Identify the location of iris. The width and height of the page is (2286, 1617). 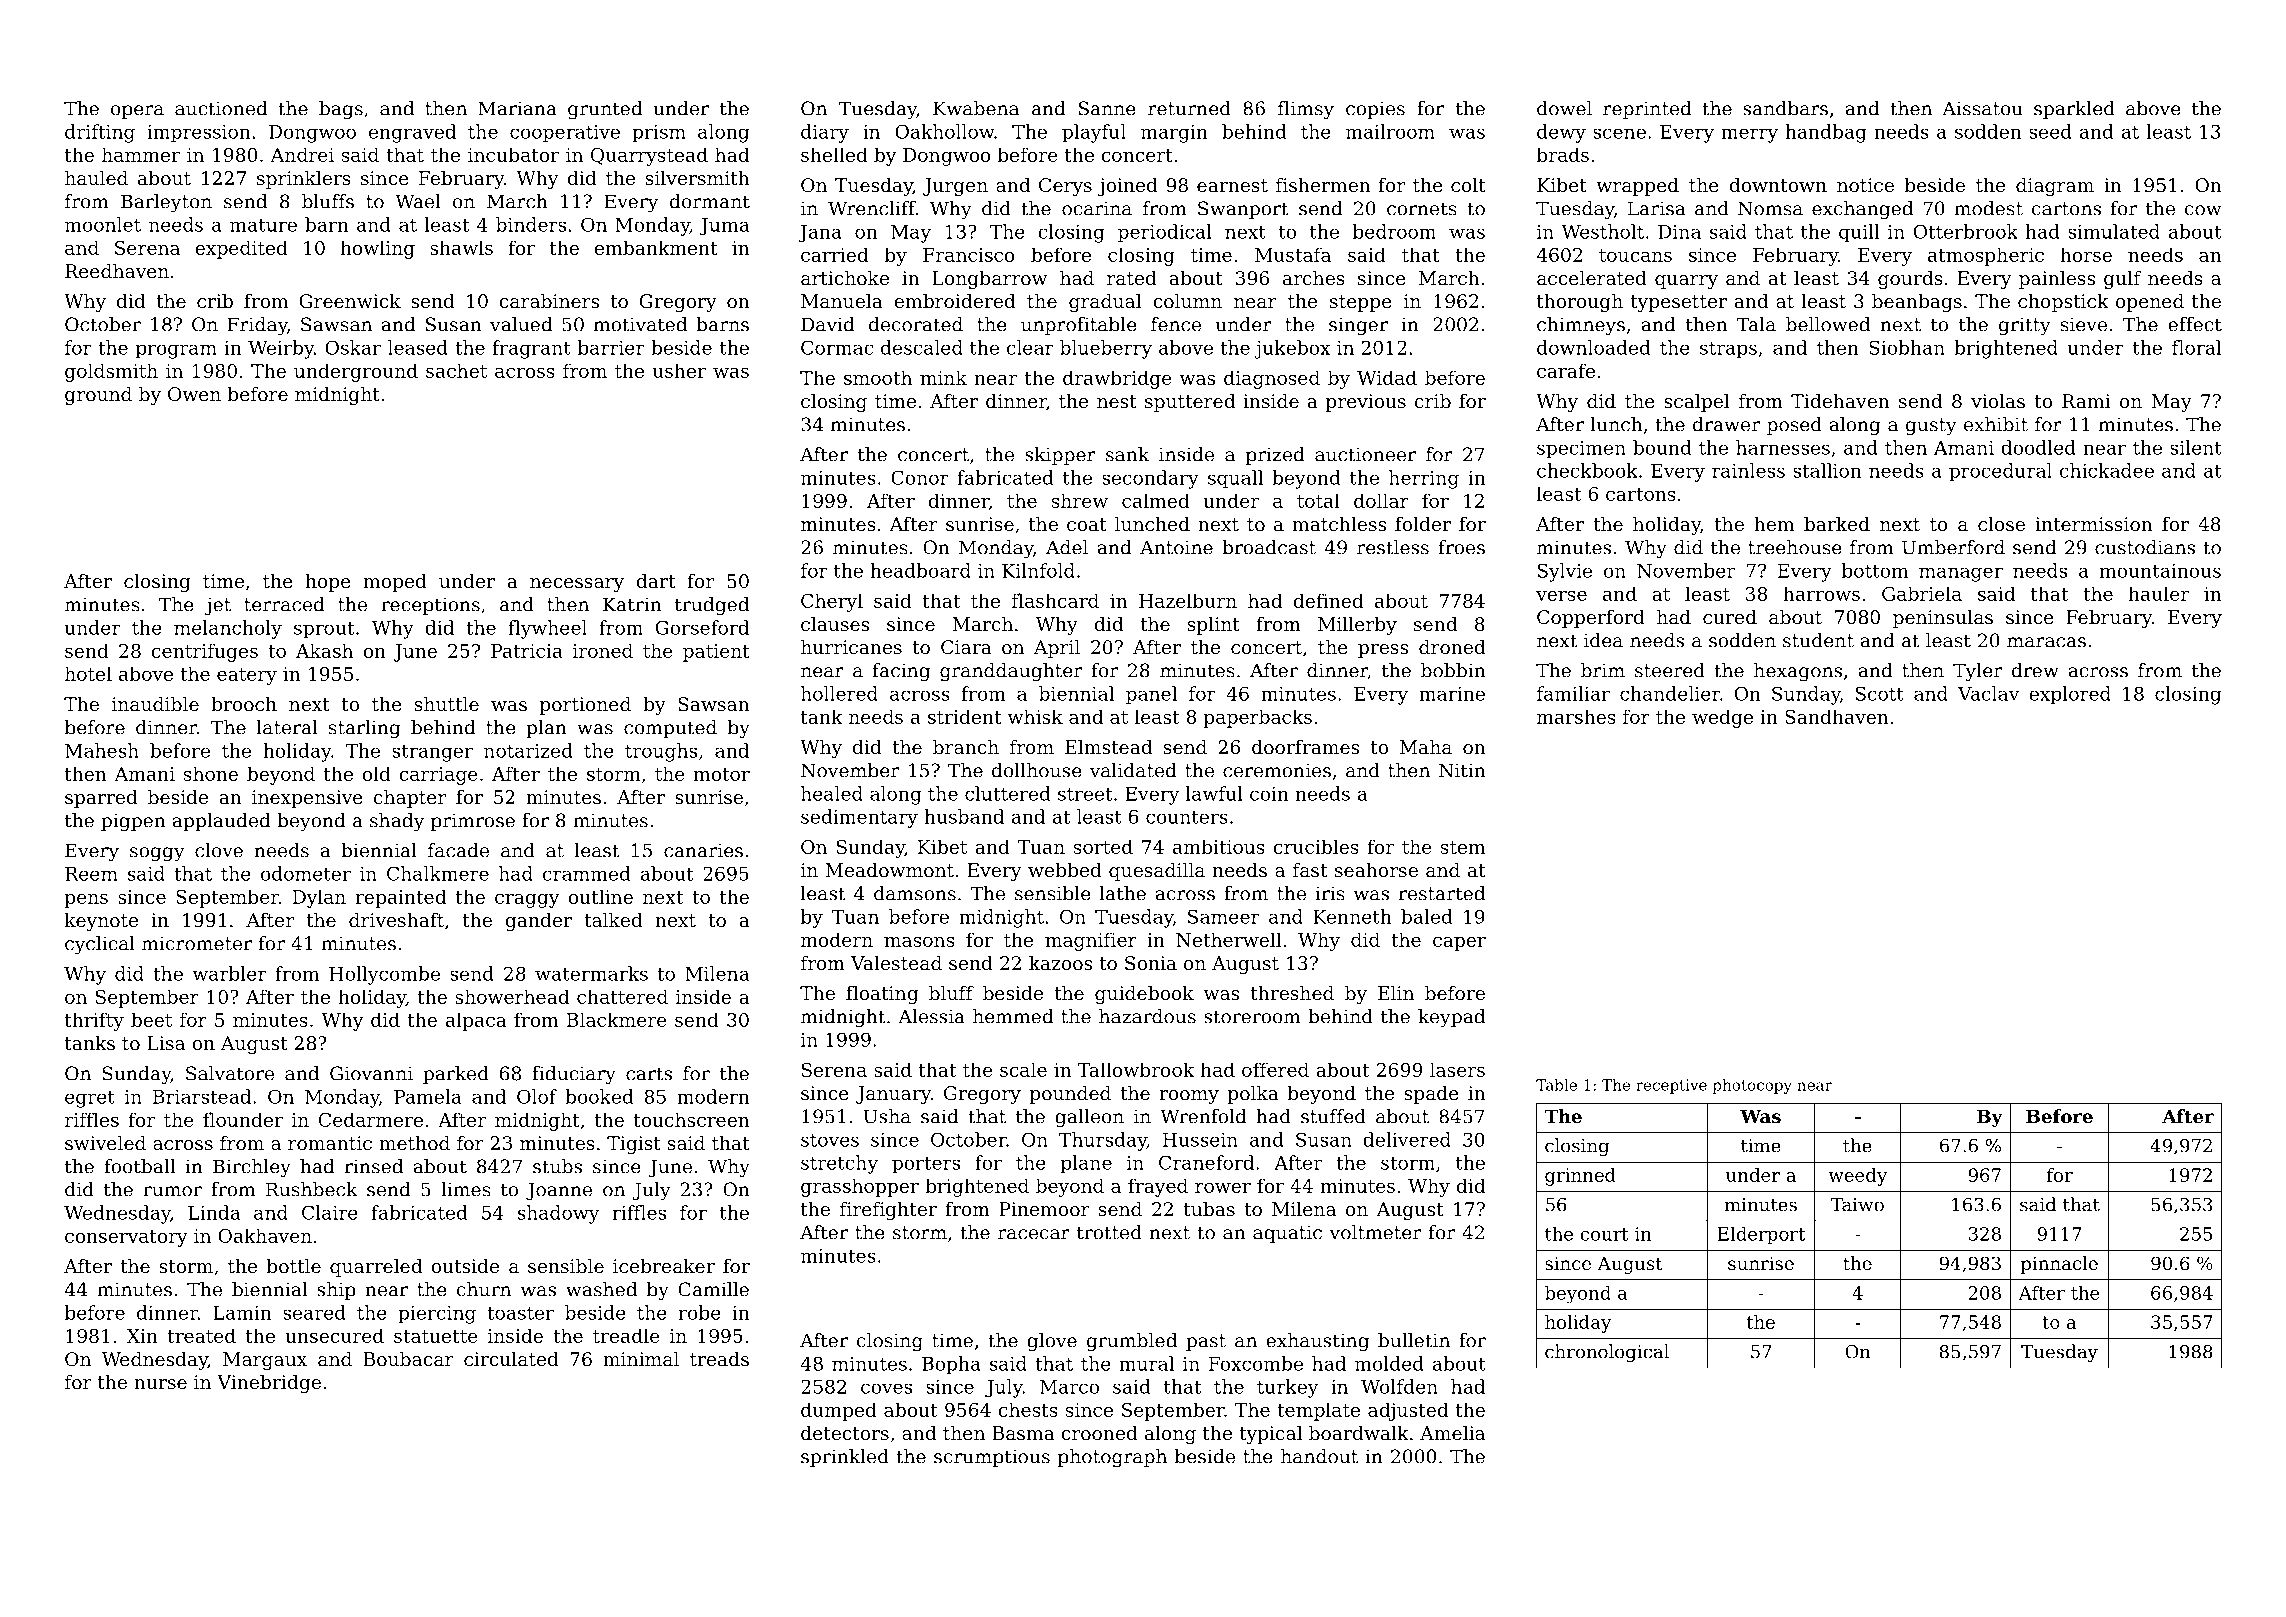
(1330, 893).
